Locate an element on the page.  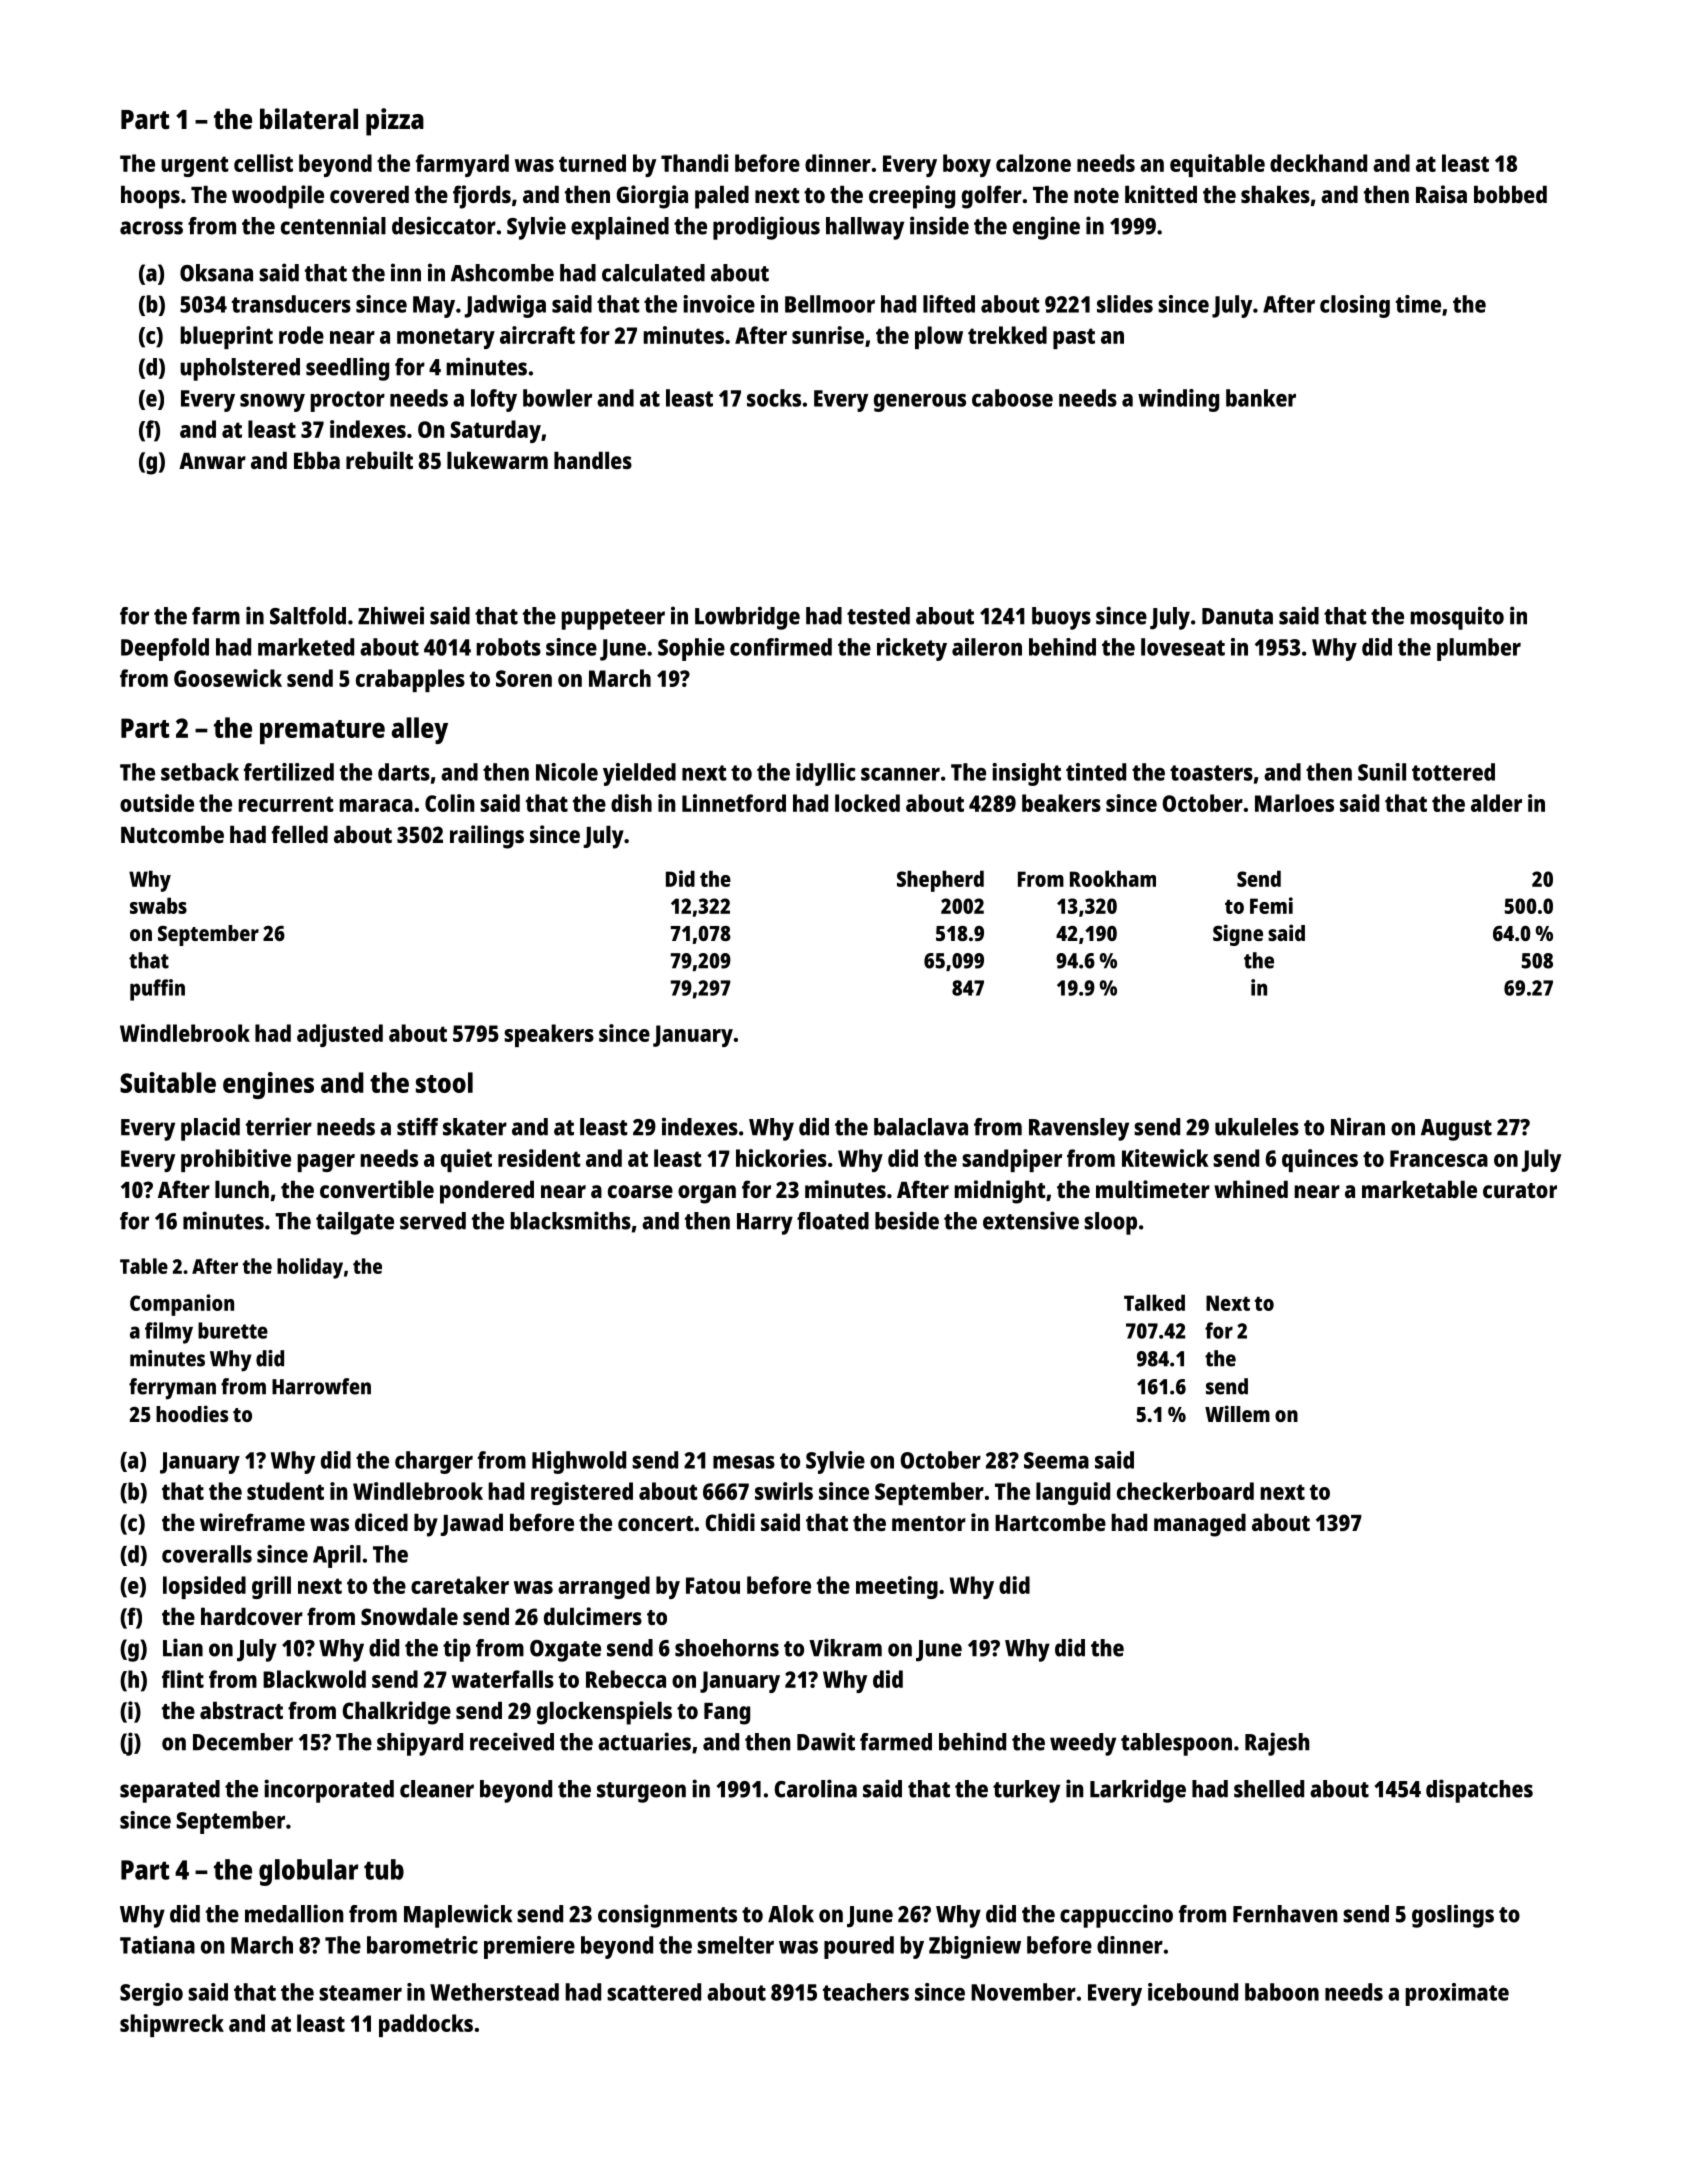
sturgeon is located at coordinates (641, 1792).
